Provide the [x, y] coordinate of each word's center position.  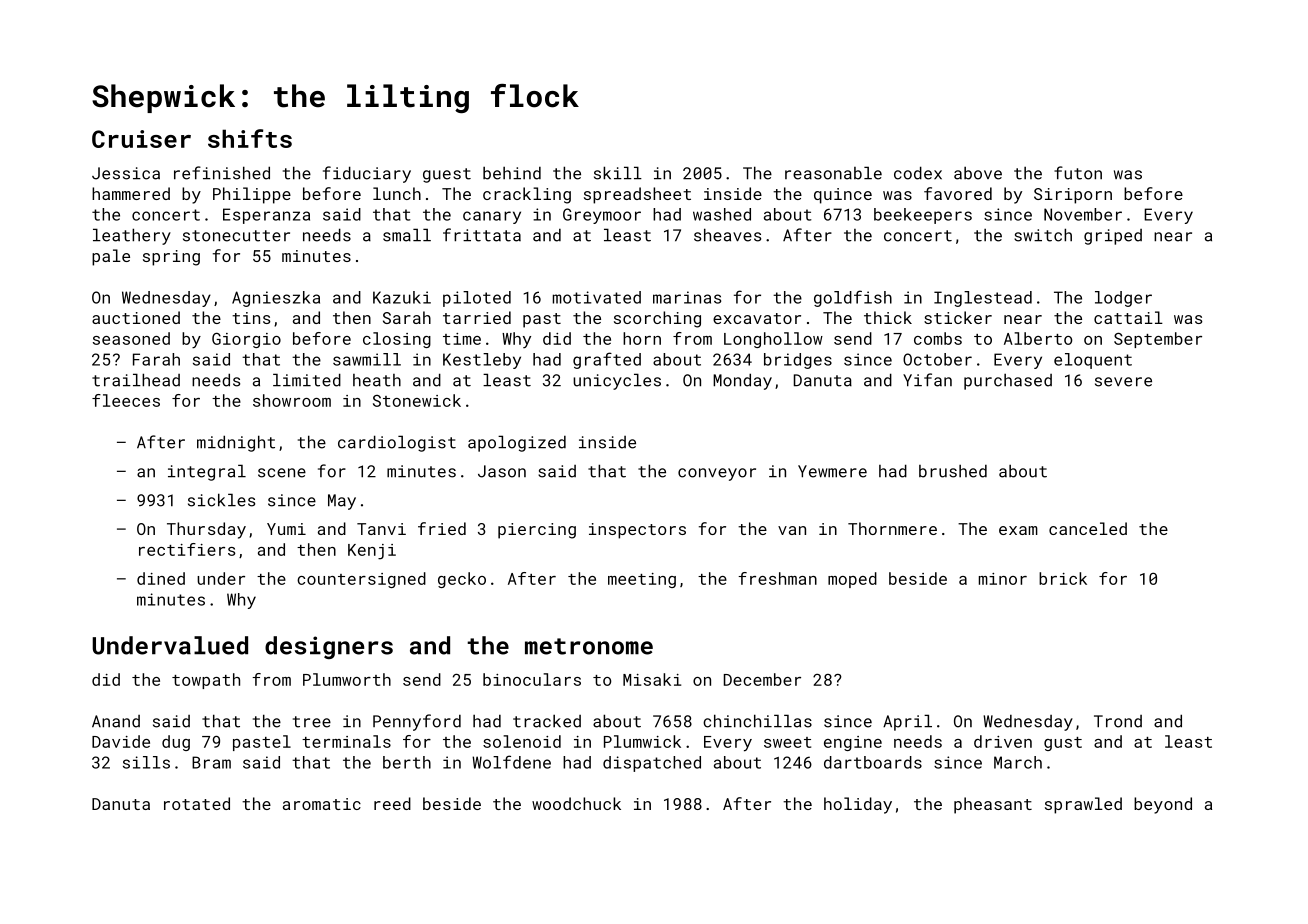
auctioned [136, 317]
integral [207, 472]
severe [1123, 382]
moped [852, 580]
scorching [657, 319]
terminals [346, 741]
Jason [502, 471]
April [907, 722]
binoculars [532, 679]
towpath [206, 681]
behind [512, 173]
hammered [131, 193]
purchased [1008, 382]
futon [1078, 173]
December [762, 679]
